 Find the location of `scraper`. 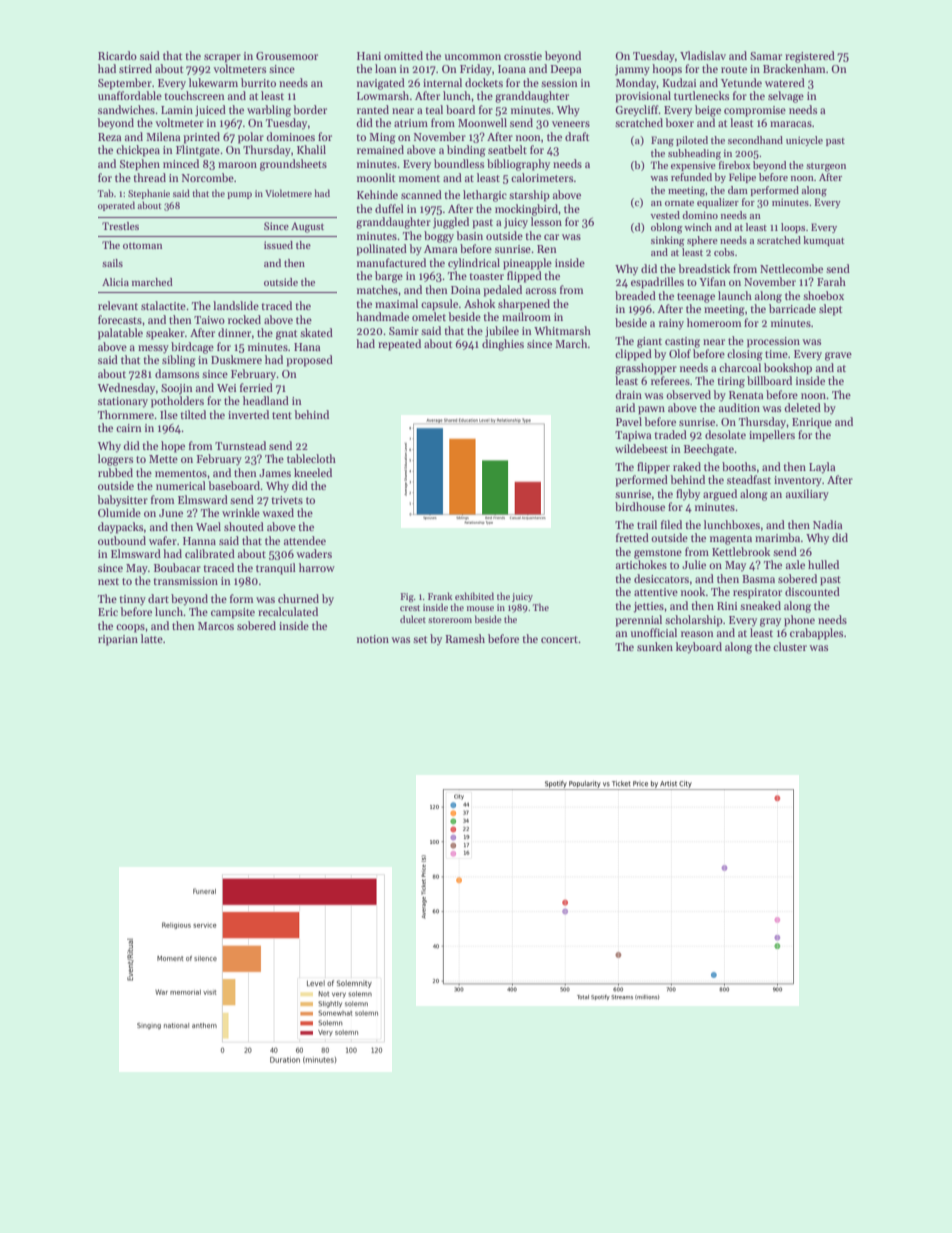

scraper is located at coordinates (222, 58).
